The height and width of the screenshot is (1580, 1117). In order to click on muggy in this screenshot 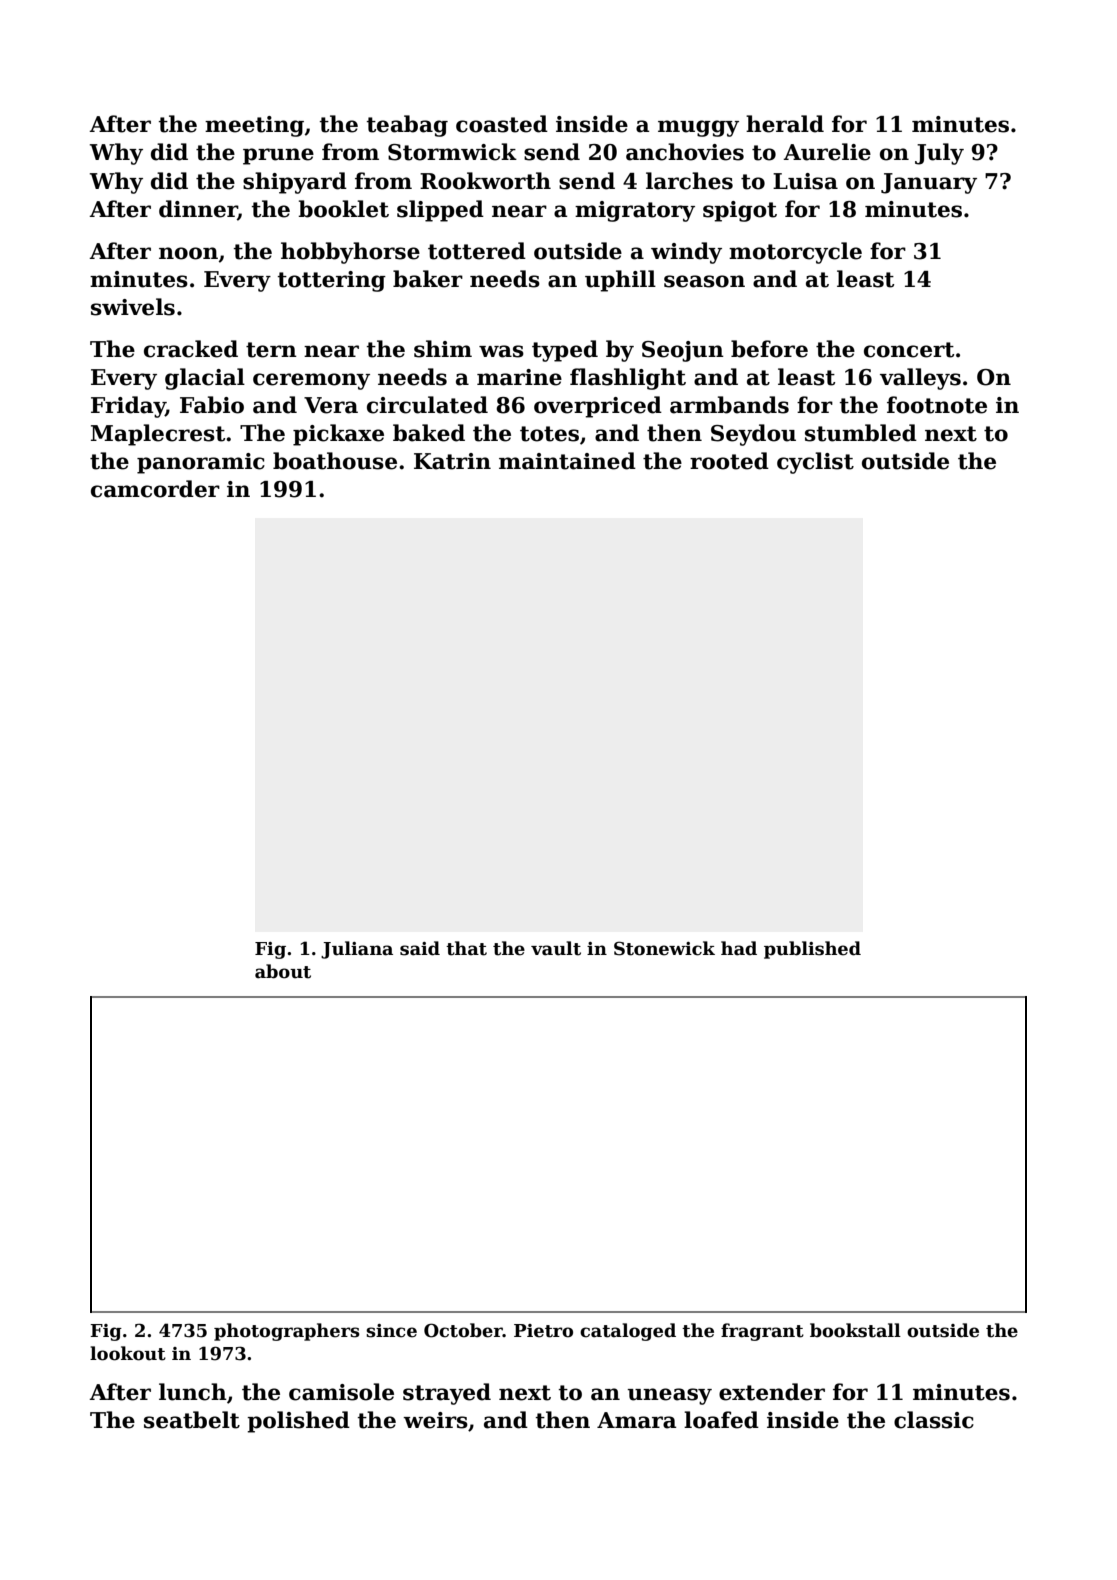, I will do `click(698, 128)`.
